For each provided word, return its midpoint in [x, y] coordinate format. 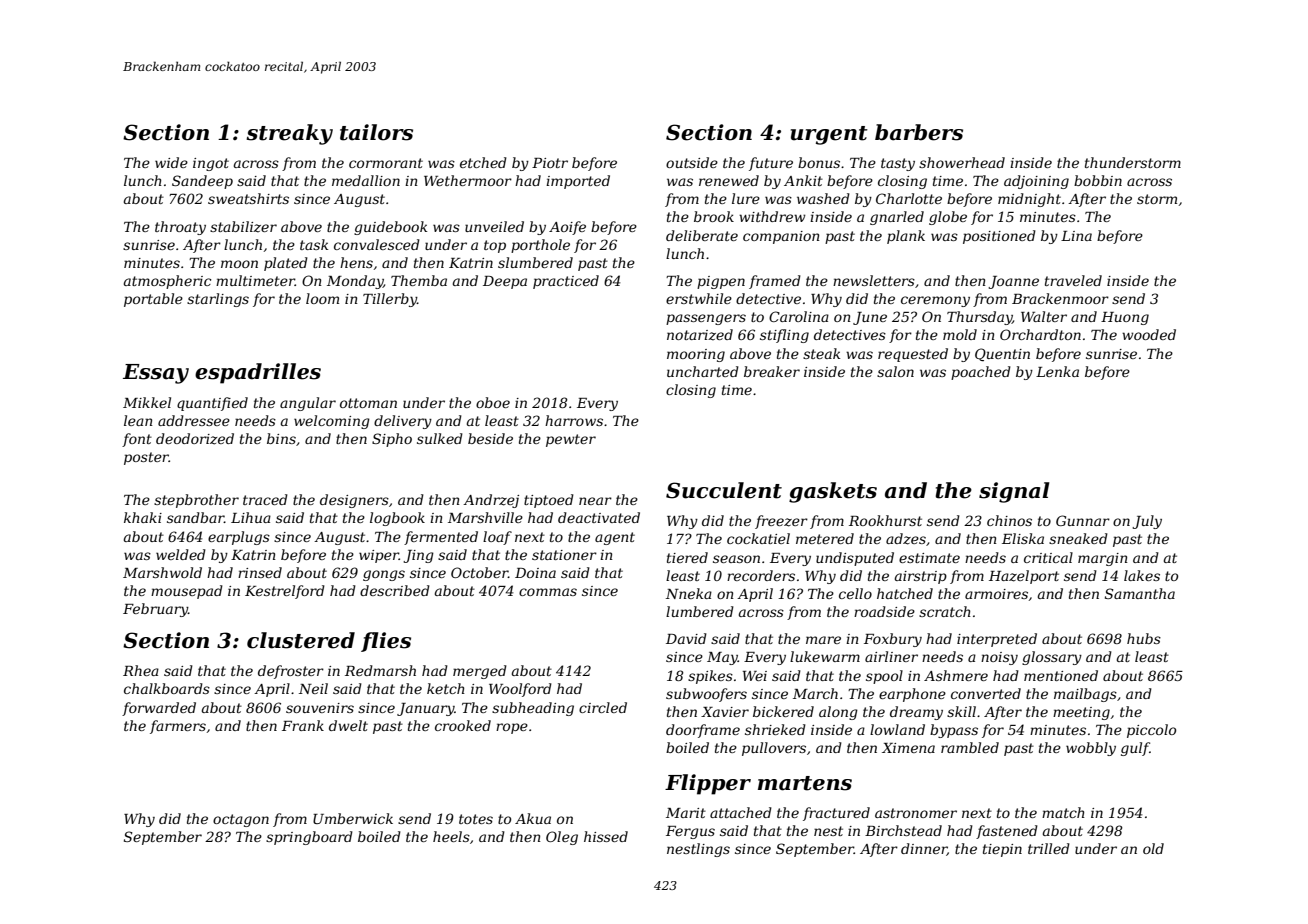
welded [181, 554]
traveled [1073, 280]
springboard [309, 838]
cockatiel [758, 538]
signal [1014, 492]
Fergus [690, 832]
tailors [376, 132]
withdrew [772, 216]
